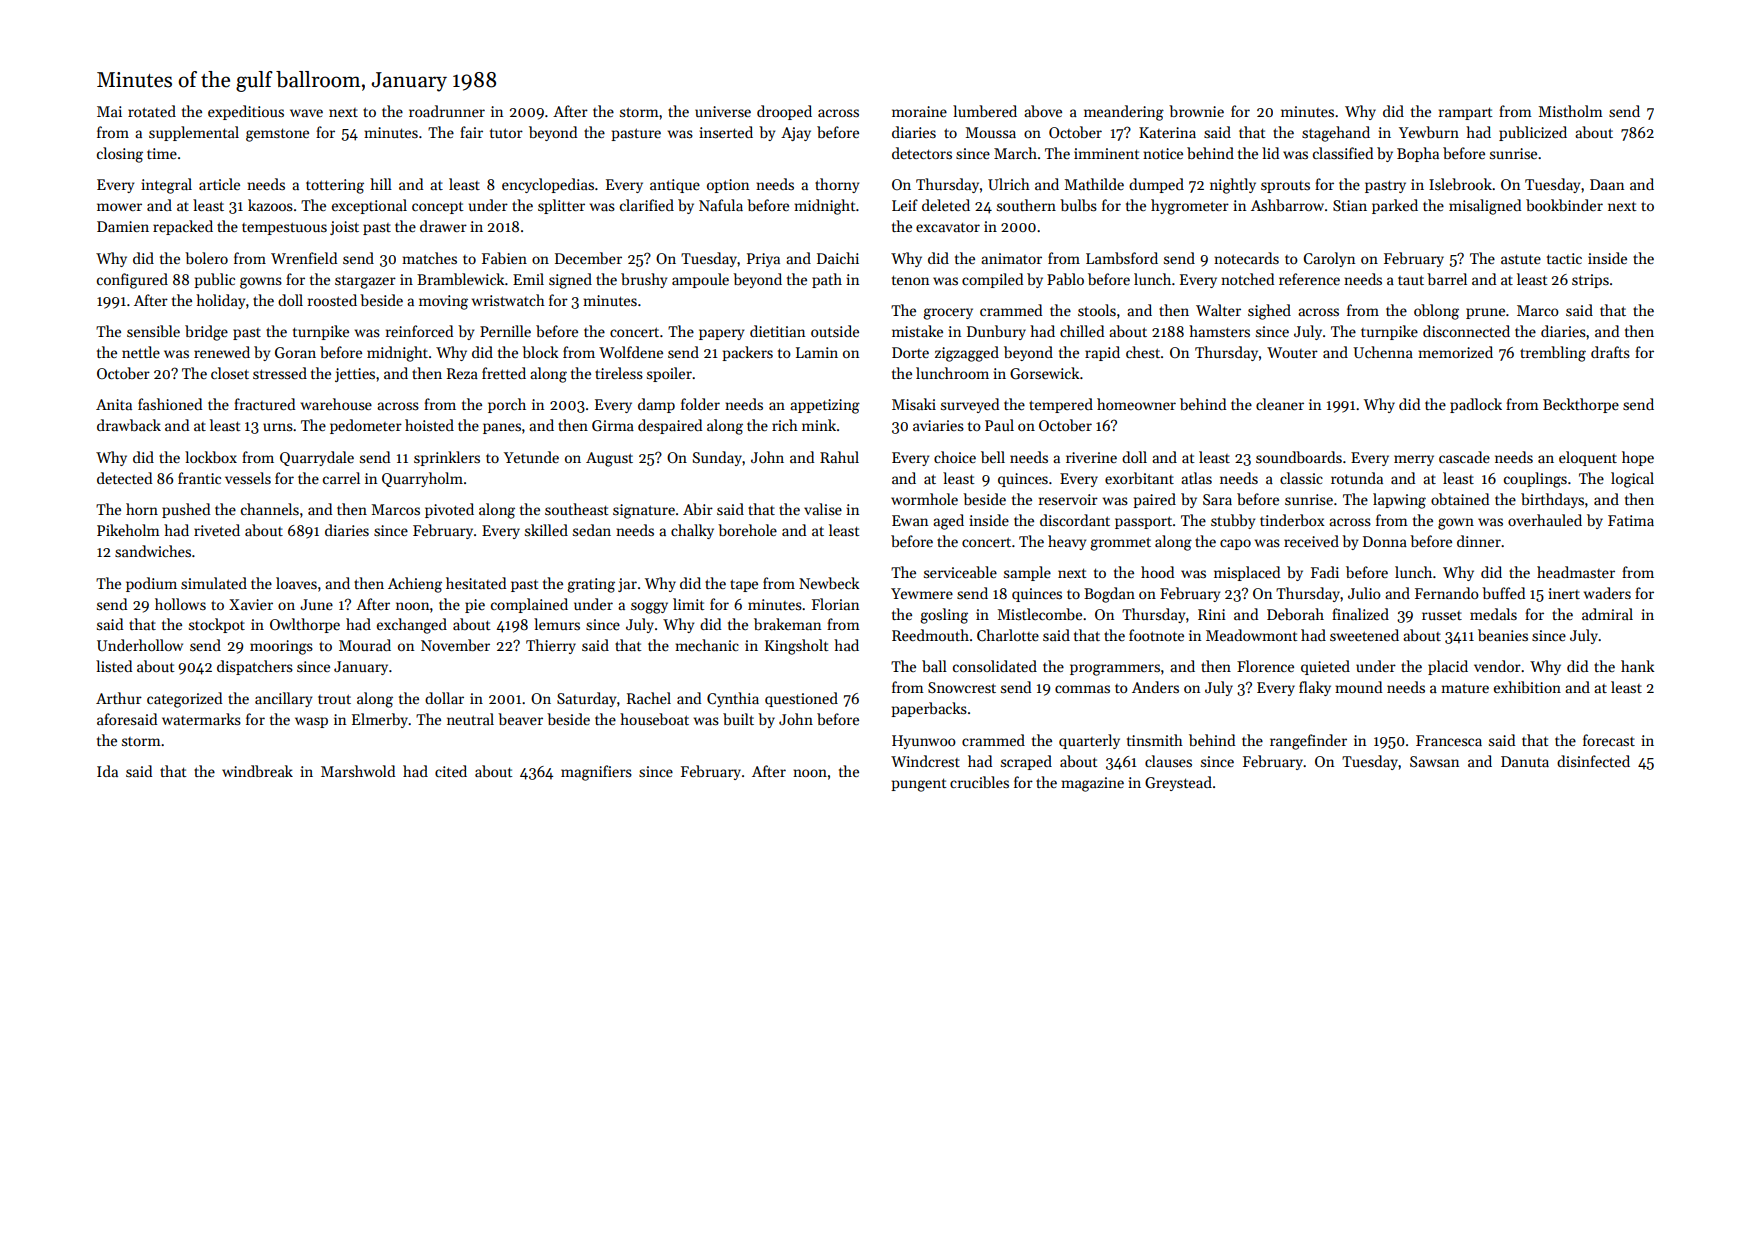 The image size is (1751, 1238). I want to click on dispatchers, so click(255, 667).
